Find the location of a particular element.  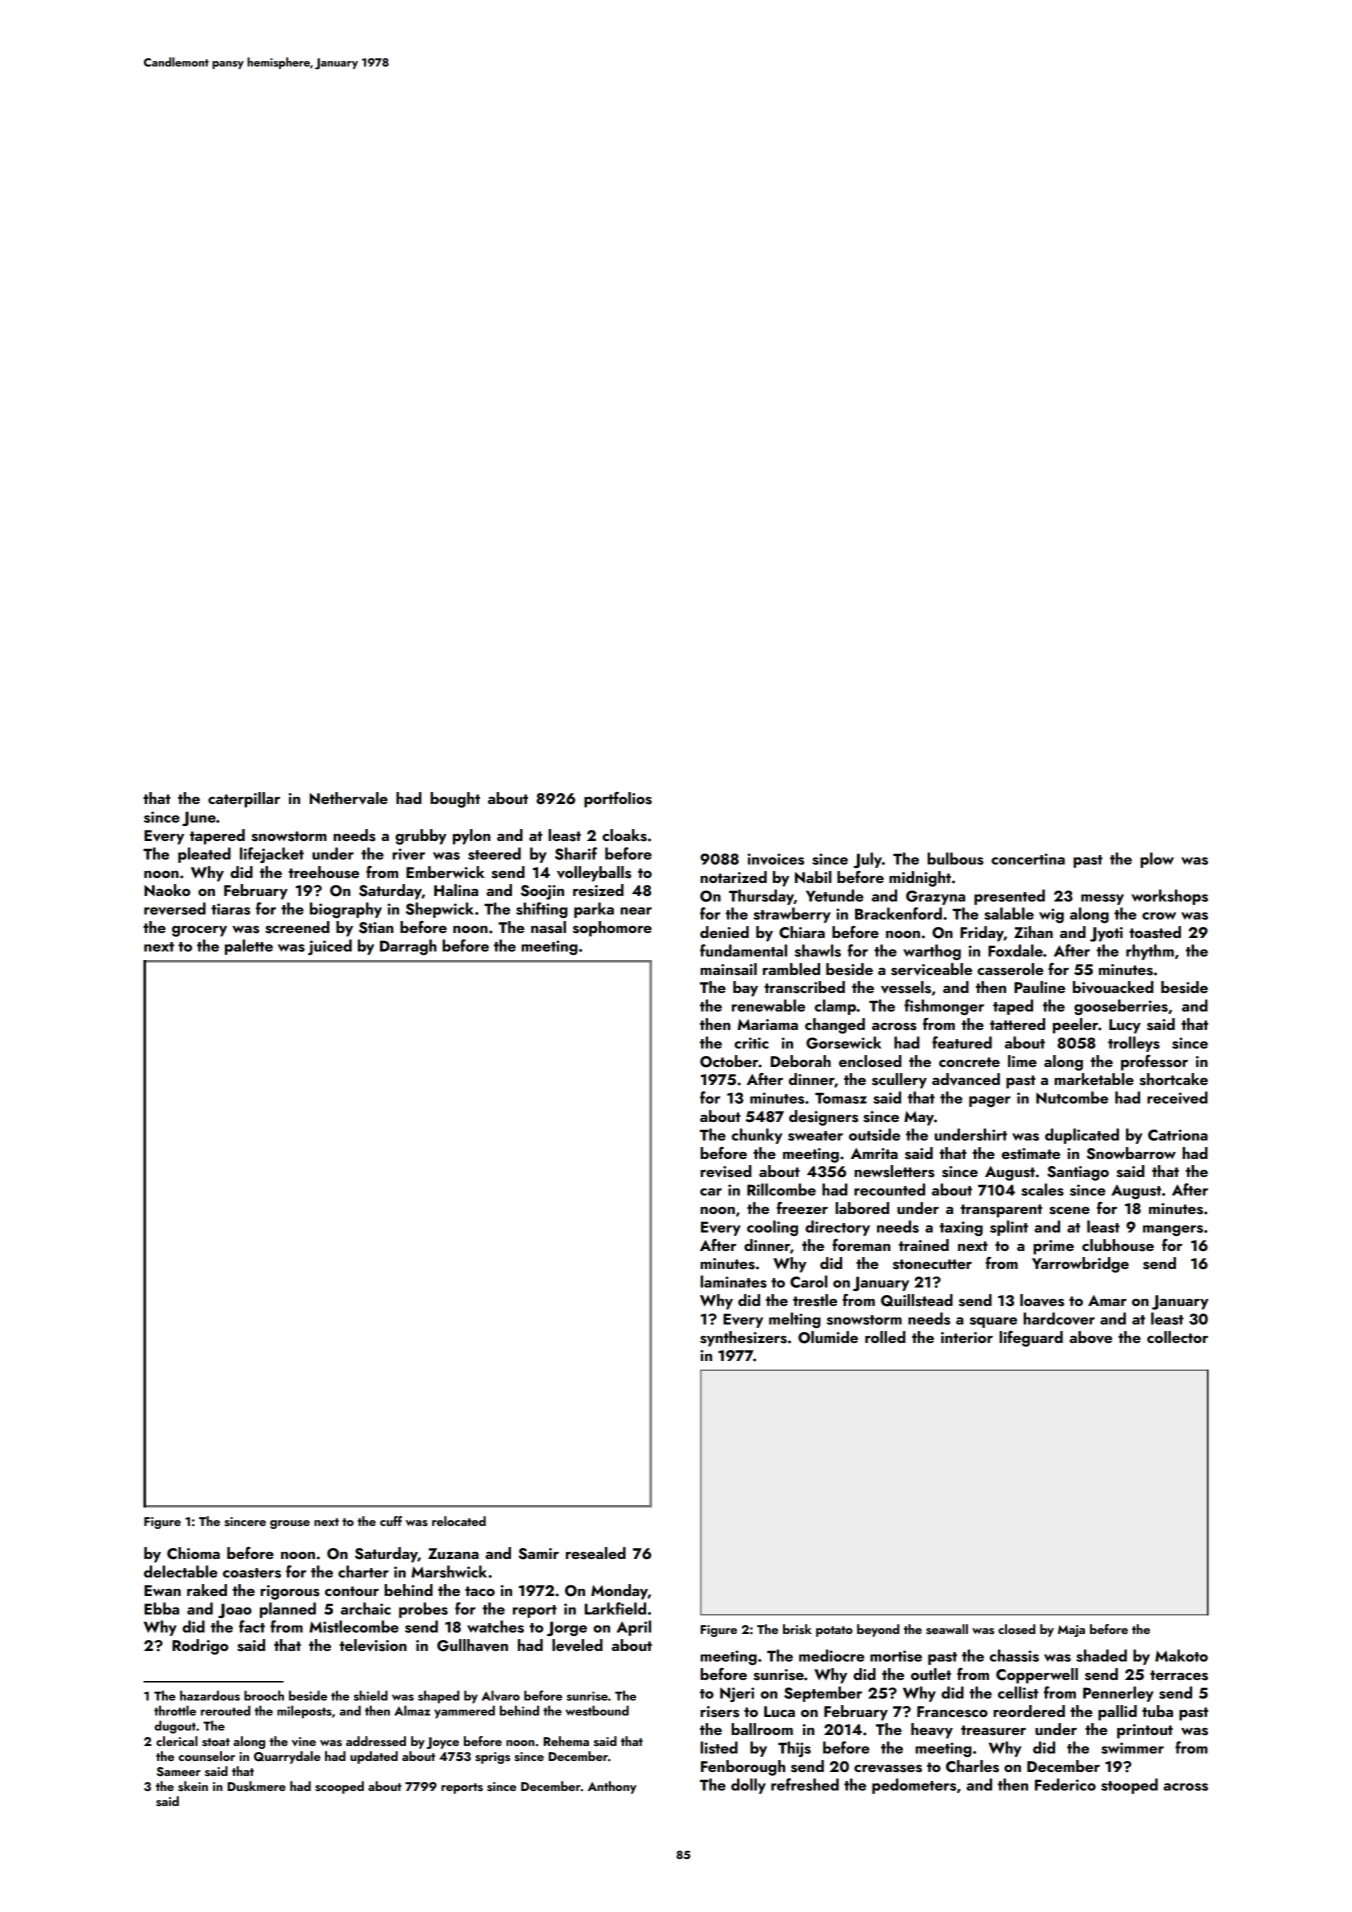

concertina is located at coordinates (1028, 859).
